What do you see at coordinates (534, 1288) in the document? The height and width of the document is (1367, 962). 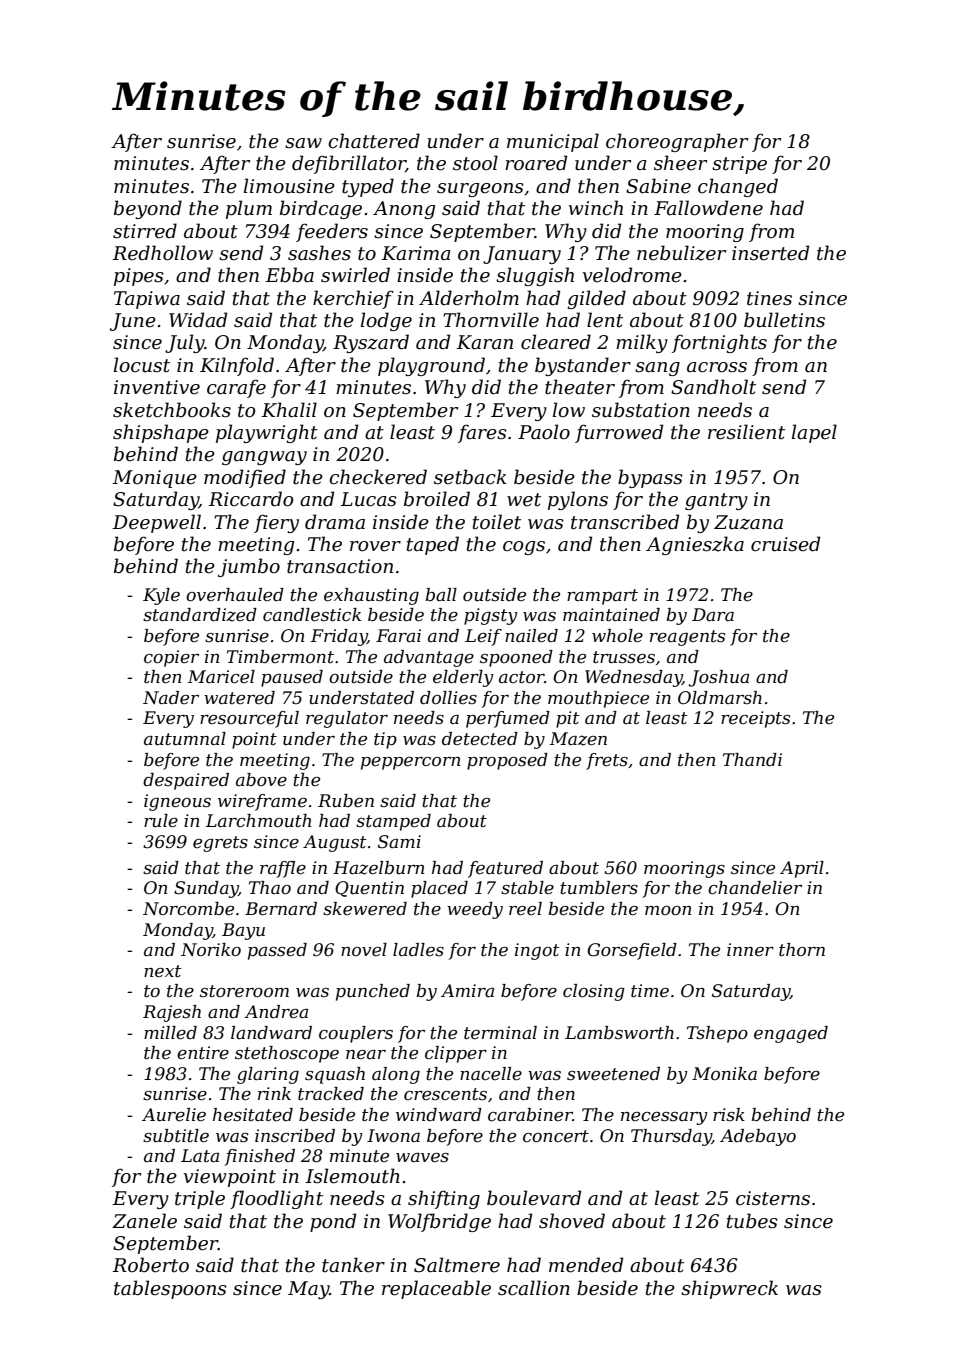 I see `scallion` at bounding box center [534, 1288].
